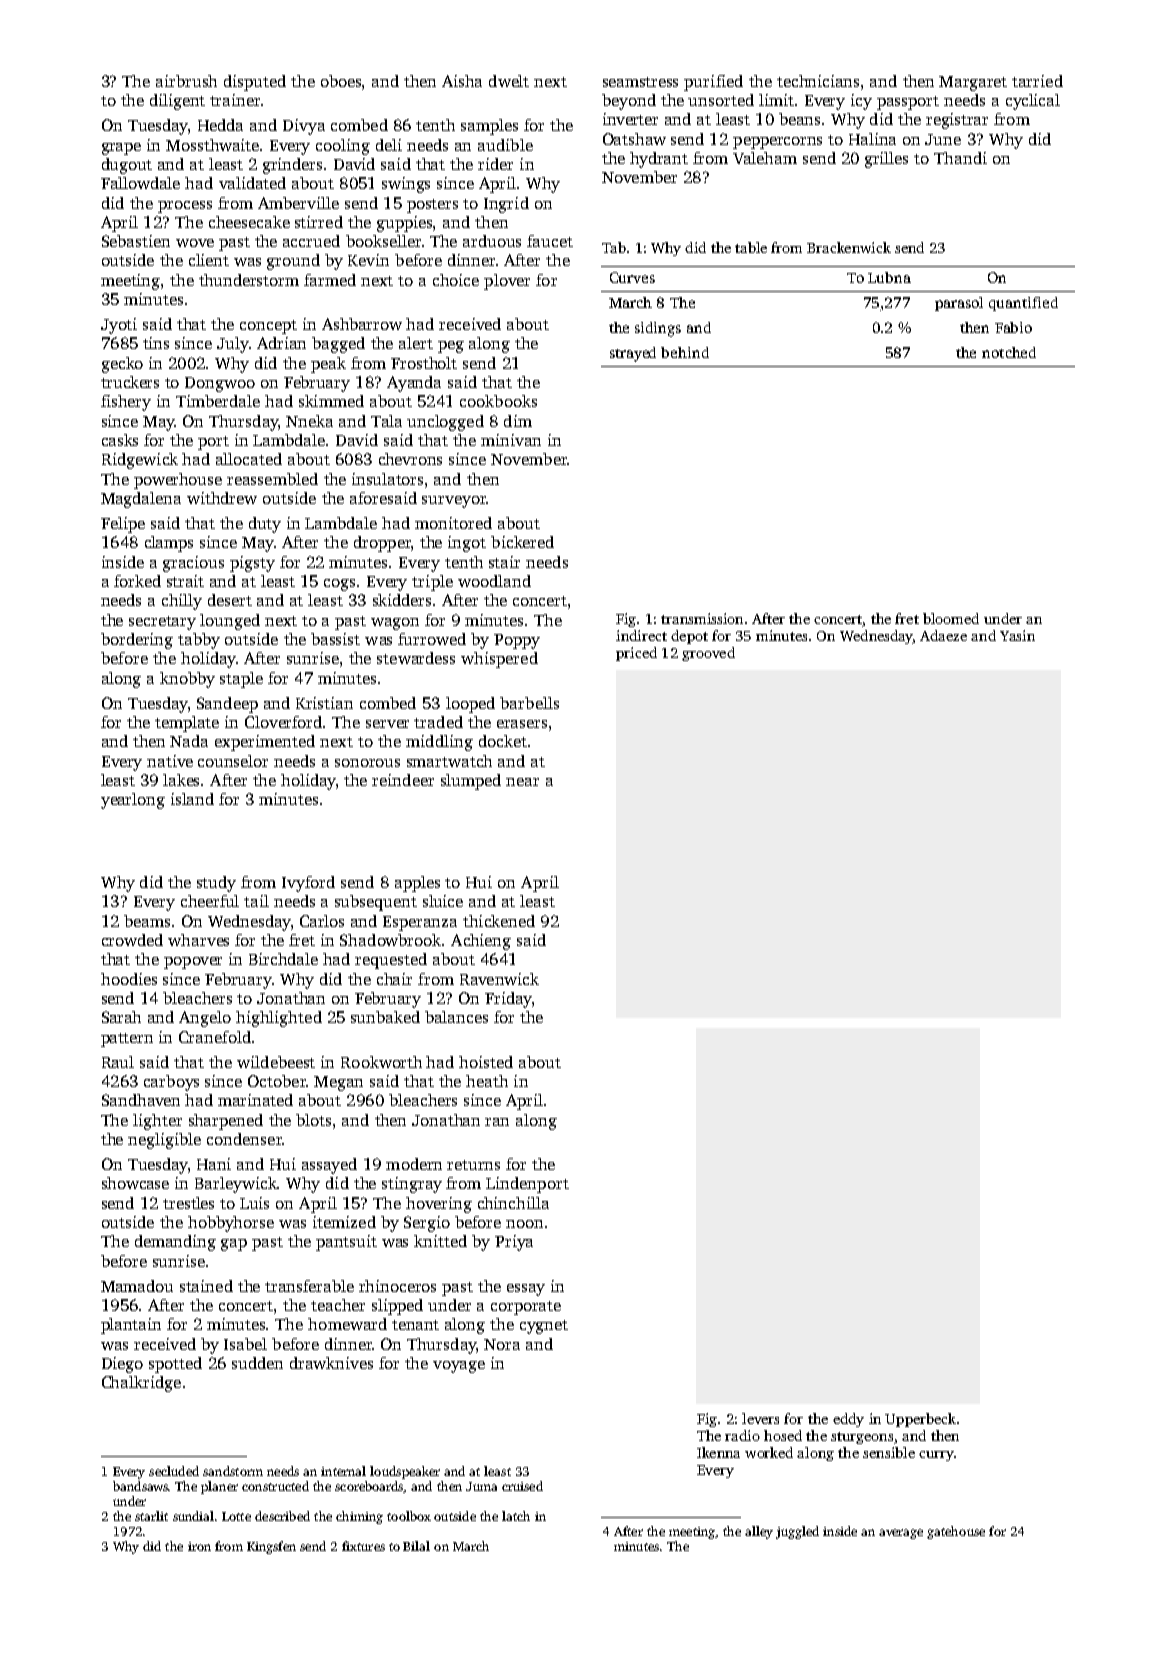  Describe the element at coordinates (502, 1344) in the image. I see `Nora` at that location.
